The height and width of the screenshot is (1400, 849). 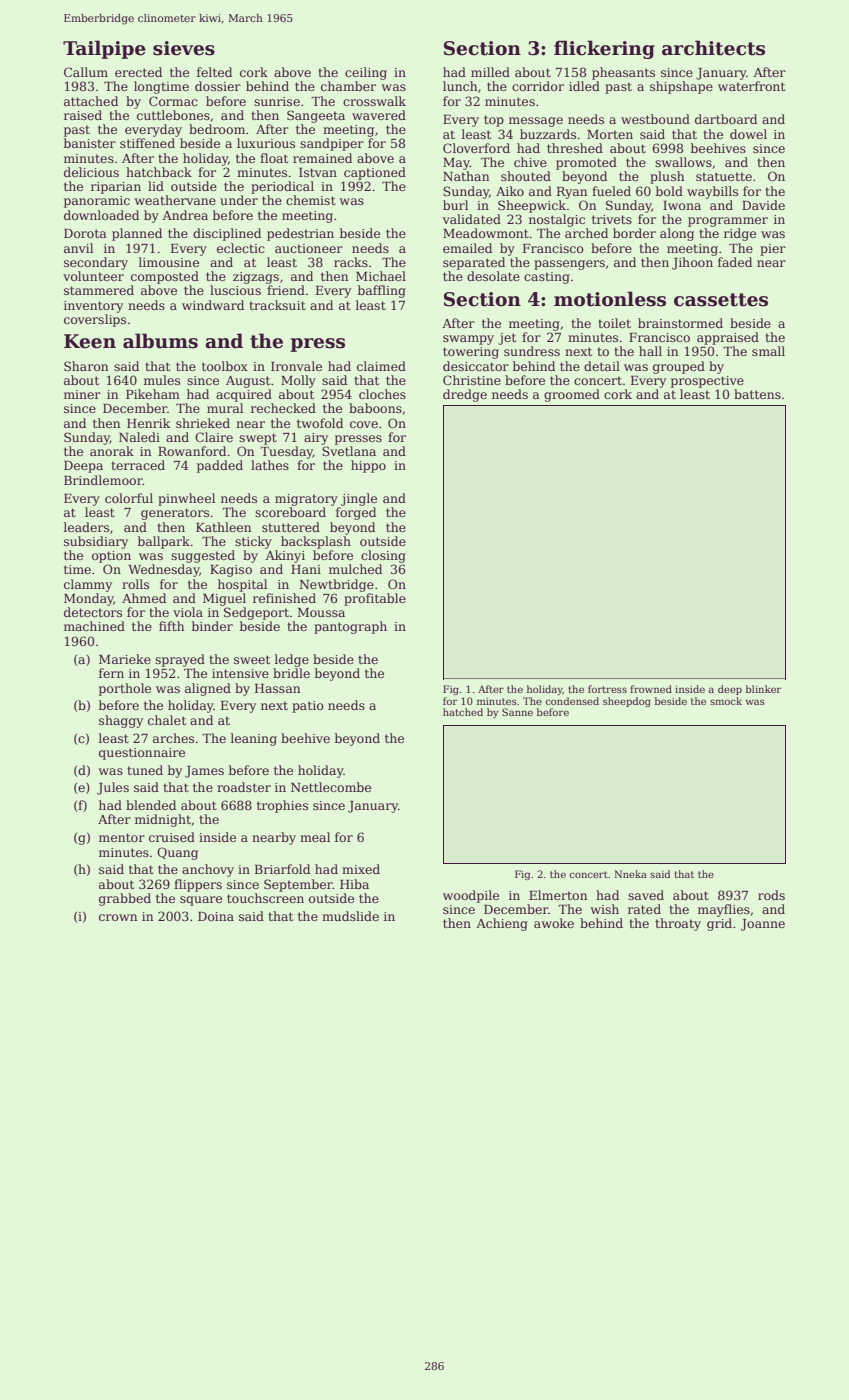 What do you see at coordinates (651, 689) in the screenshot?
I see `frowned` at bounding box center [651, 689].
